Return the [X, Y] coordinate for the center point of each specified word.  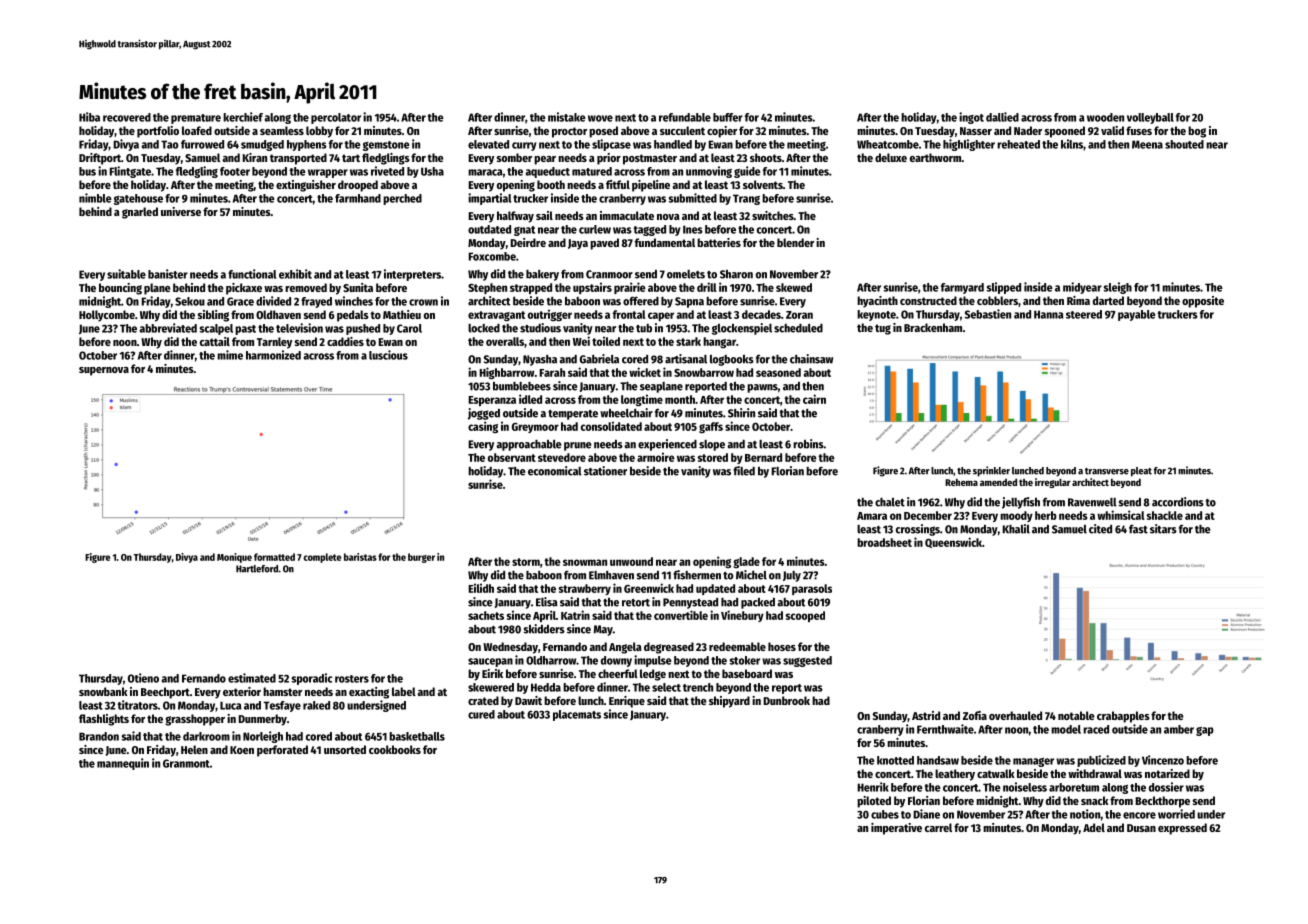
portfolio [158, 132]
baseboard [747, 673]
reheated [1018, 144]
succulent [682, 130]
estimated [252, 678]
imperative [896, 829]
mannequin [123, 764]
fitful [618, 184]
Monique [234, 558]
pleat [1141, 472]
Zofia [975, 715]
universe [181, 211]
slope [712, 445]
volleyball [1150, 118]
